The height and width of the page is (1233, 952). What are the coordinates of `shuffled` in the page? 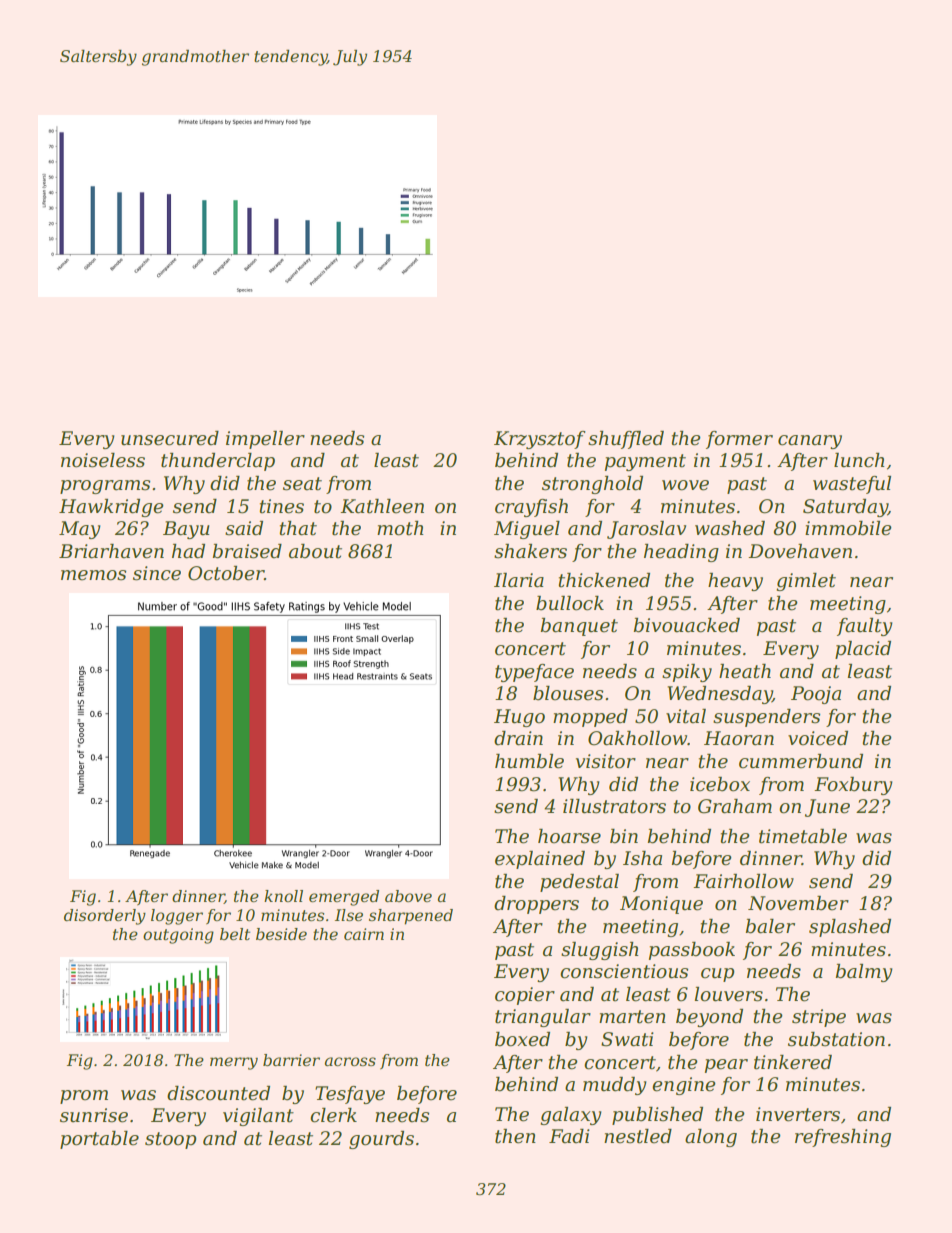 It's located at (626, 440).
